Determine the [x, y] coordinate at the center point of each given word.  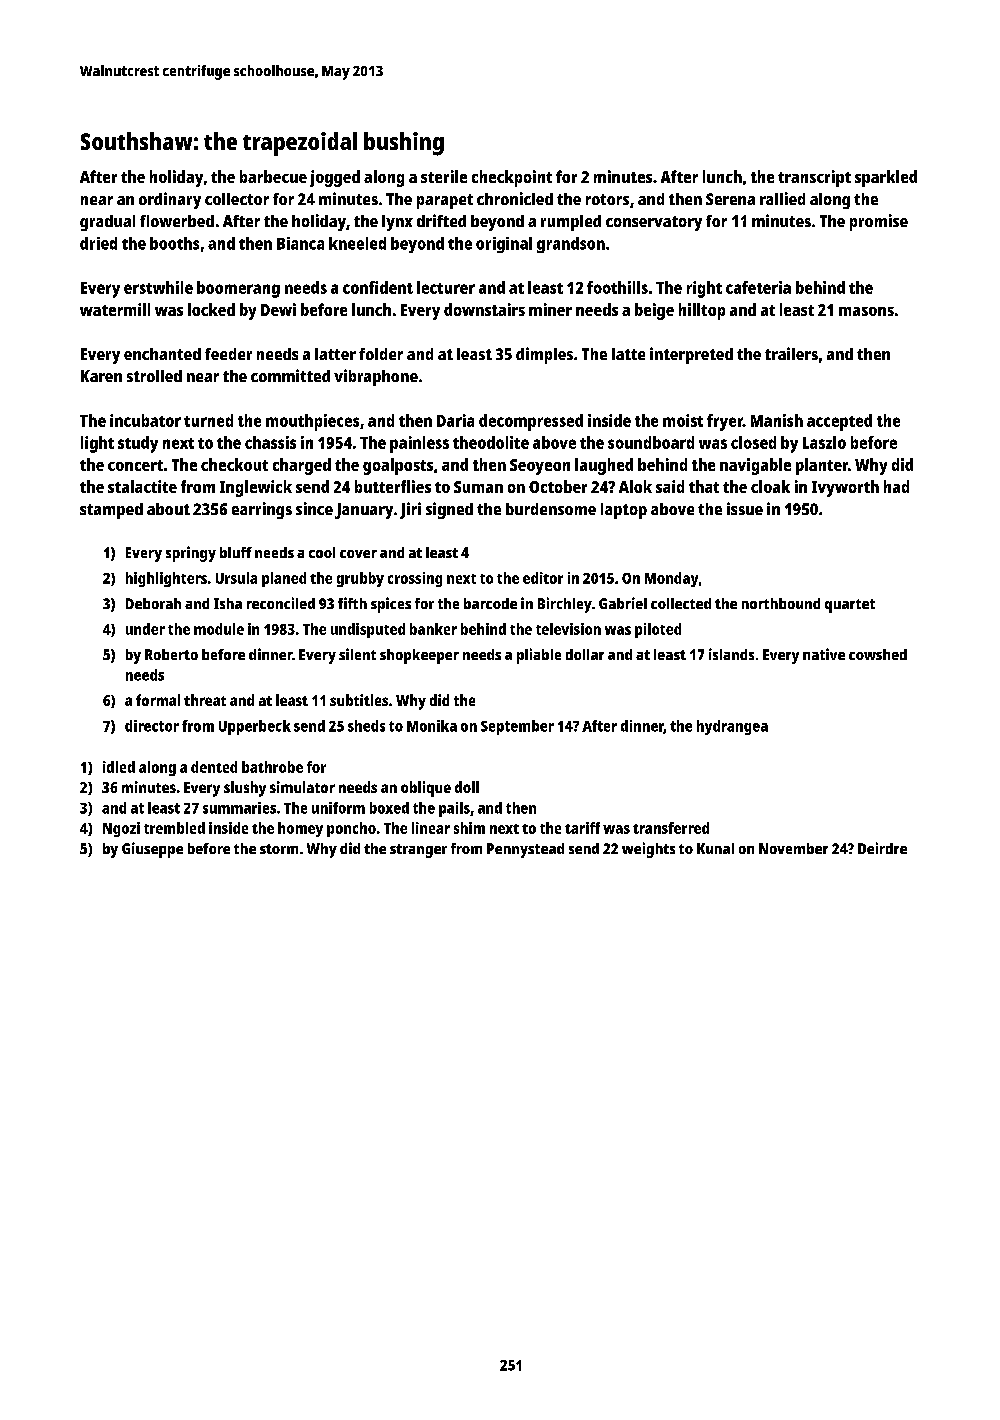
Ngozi [121, 829]
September [517, 727]
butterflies [393, 486]
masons [866, 311]
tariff [582, 828]
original [504, 245]
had [896, 486]
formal [158, 700]
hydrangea [732, 727]
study [138, 444]
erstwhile [158, 287]
